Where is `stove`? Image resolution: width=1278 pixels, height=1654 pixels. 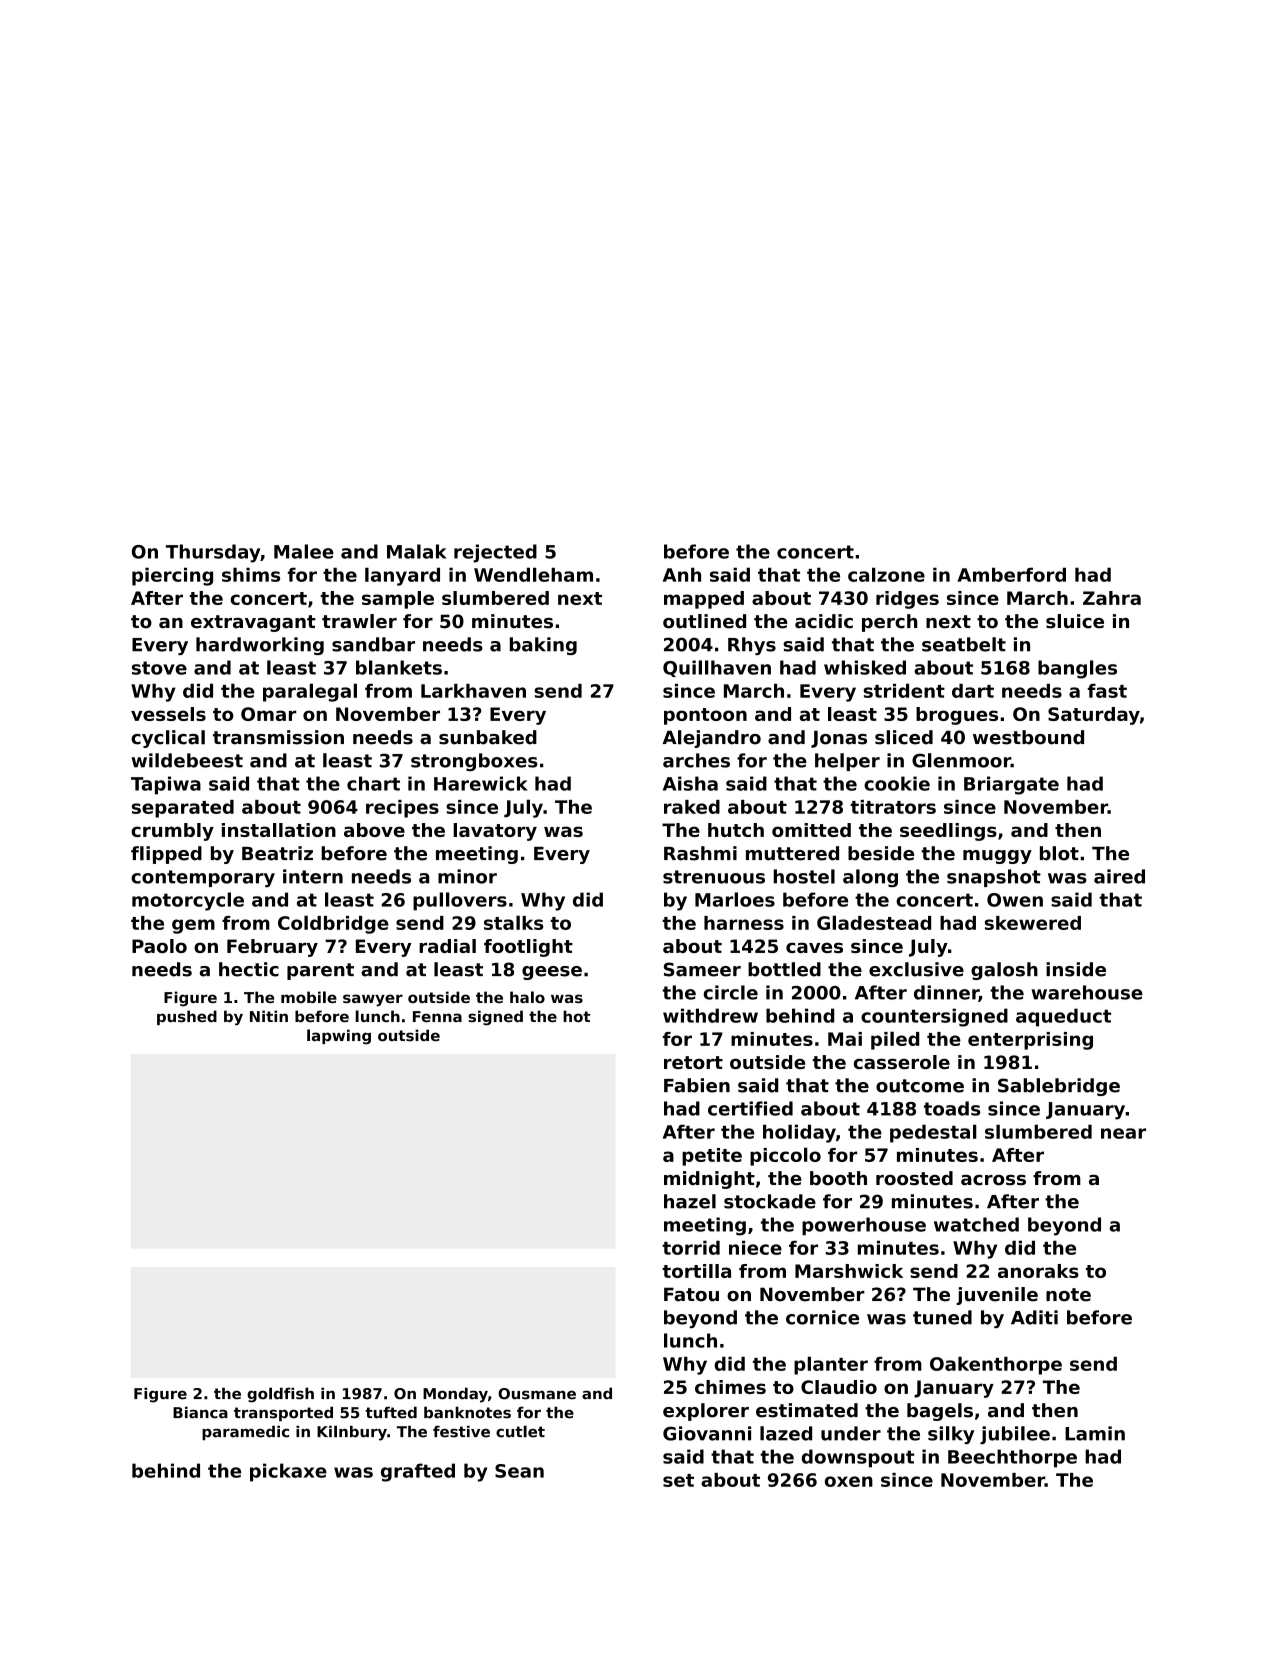
stove is located at coordinates (159, 668).
